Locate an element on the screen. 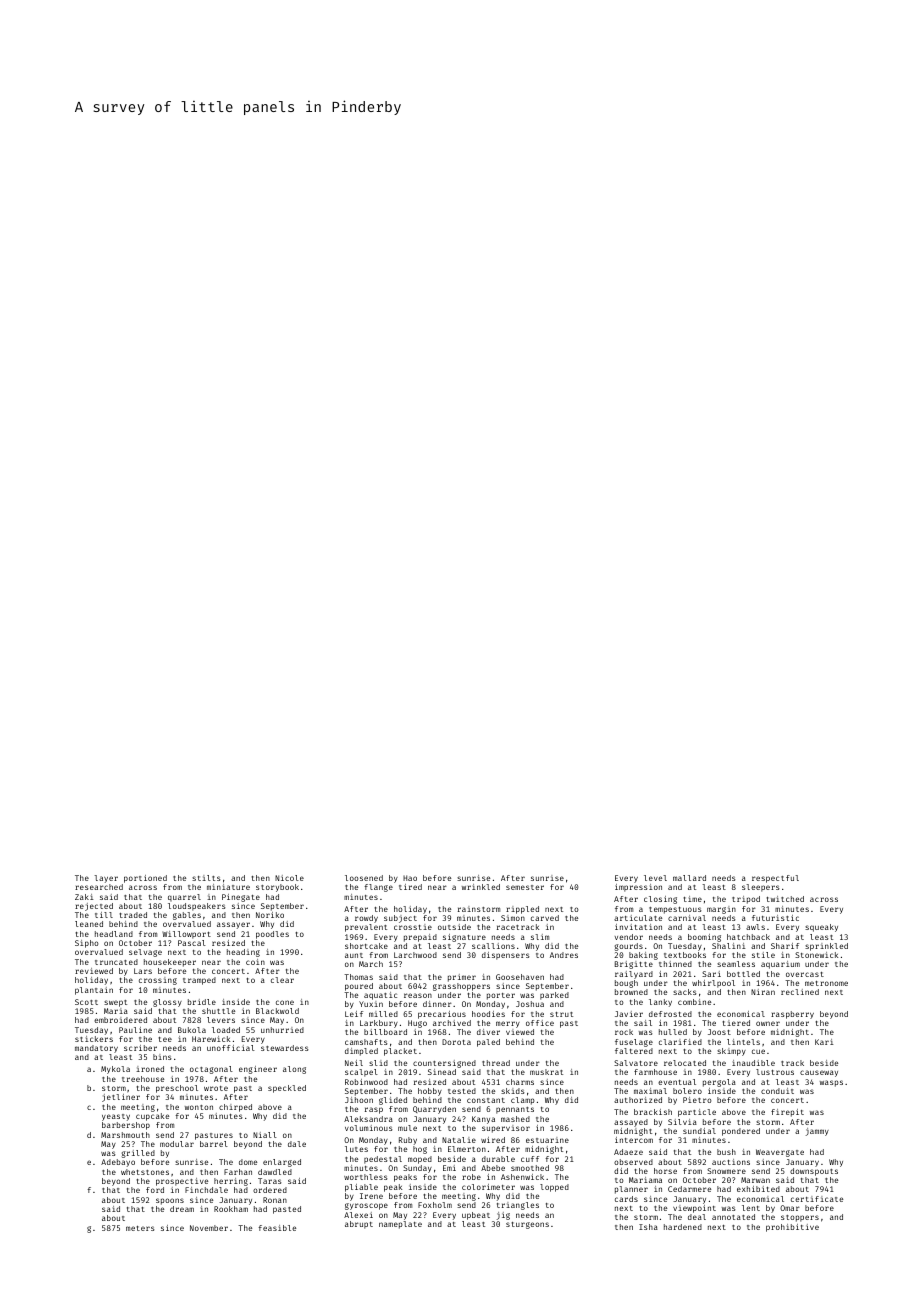 The image size is (924, 1308). shuttle is located at coordinates (218, 1011).
